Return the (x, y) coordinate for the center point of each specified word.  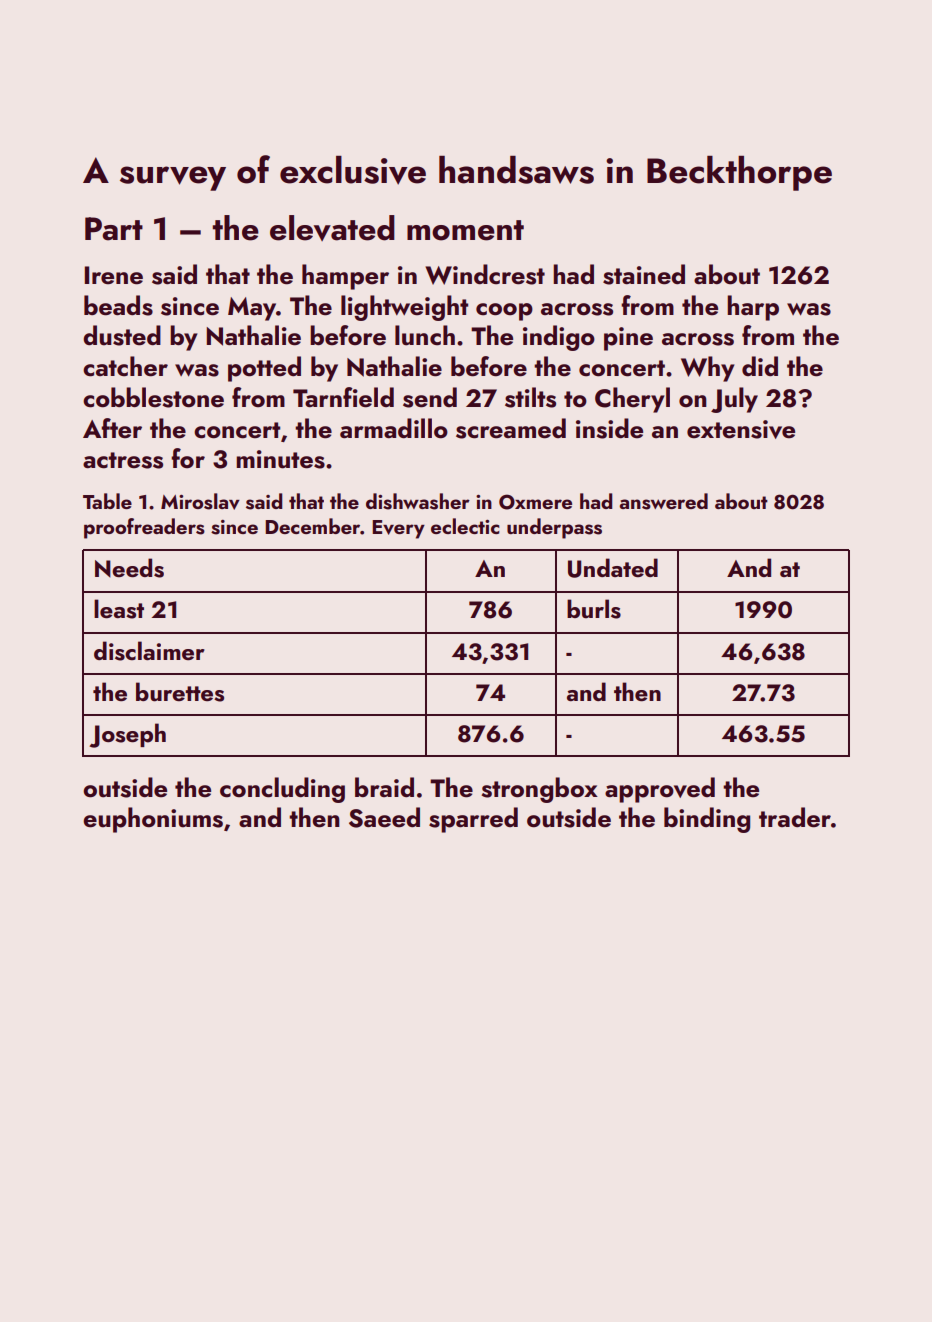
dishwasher (418, 501)
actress (123, 460)
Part (114, 229)
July (734, 400)
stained (644, 274)
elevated (332, 228)
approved (660, 790)
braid (384, 787)
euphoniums (153, 820)
